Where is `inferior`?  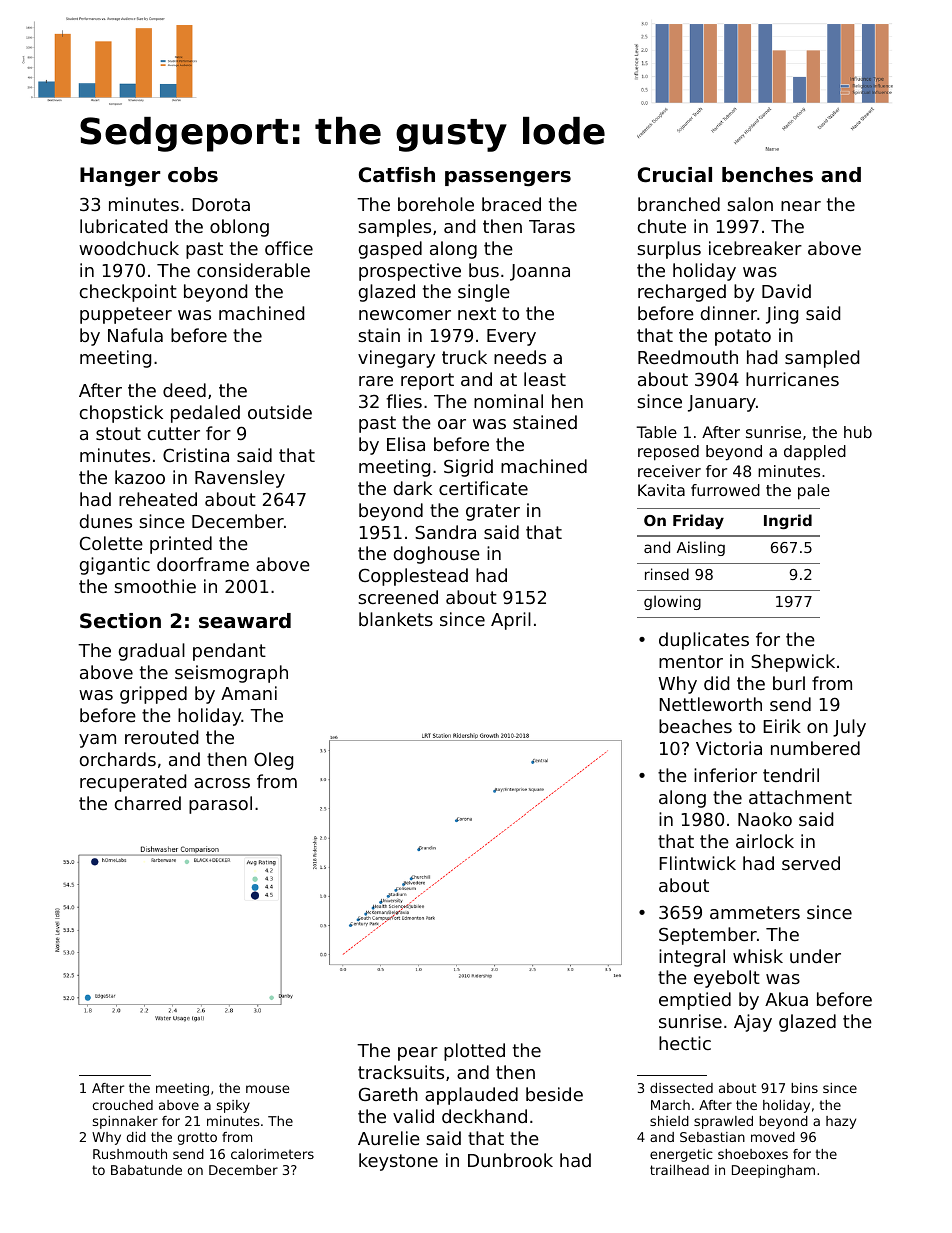 inferior is located at coordinates (725, 775).
